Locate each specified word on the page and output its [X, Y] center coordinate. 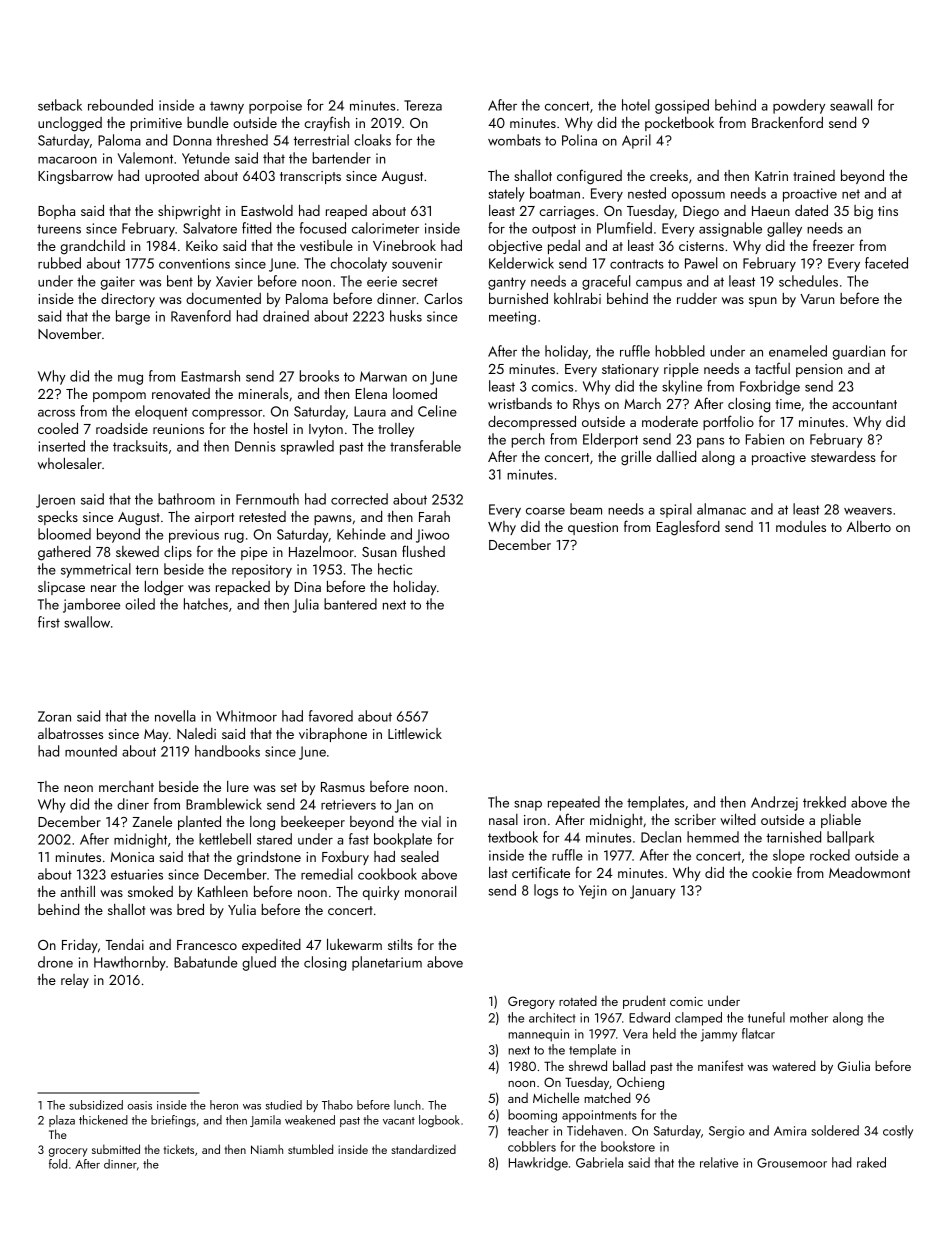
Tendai [125, 944]
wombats [514, 140]
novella [175, 716]
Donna [192, 140]
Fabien [765, 439]
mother [809, 1017]
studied [283, 1105]
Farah [434, 516]
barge [133, 317]
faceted [886, 263]
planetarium [387, 963]
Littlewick [415, 733]
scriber [695, 819]
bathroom [186, 499]
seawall [851, 105]
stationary [630, 370]
